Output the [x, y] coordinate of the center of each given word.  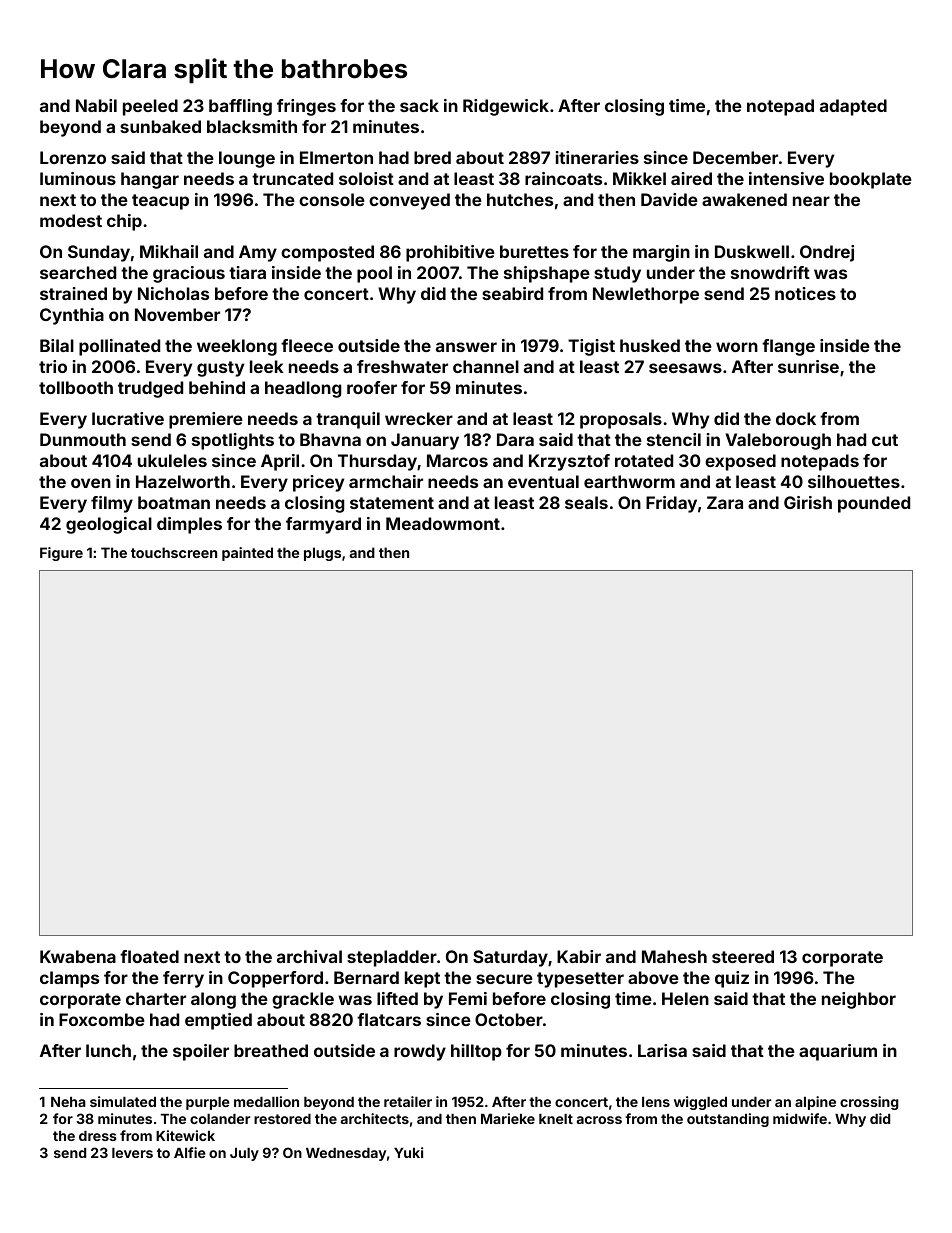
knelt [556, 1119]
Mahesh [674, 956]
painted [247, 554]
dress [98, 1136]
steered [743, 956]
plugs [322, 554]
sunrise [808, 366]
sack [419, 105]
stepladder [392, 958]
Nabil [96, 105]
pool [374, 274]
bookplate [871, 180]
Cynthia [72, 316]
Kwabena [78, 956]
